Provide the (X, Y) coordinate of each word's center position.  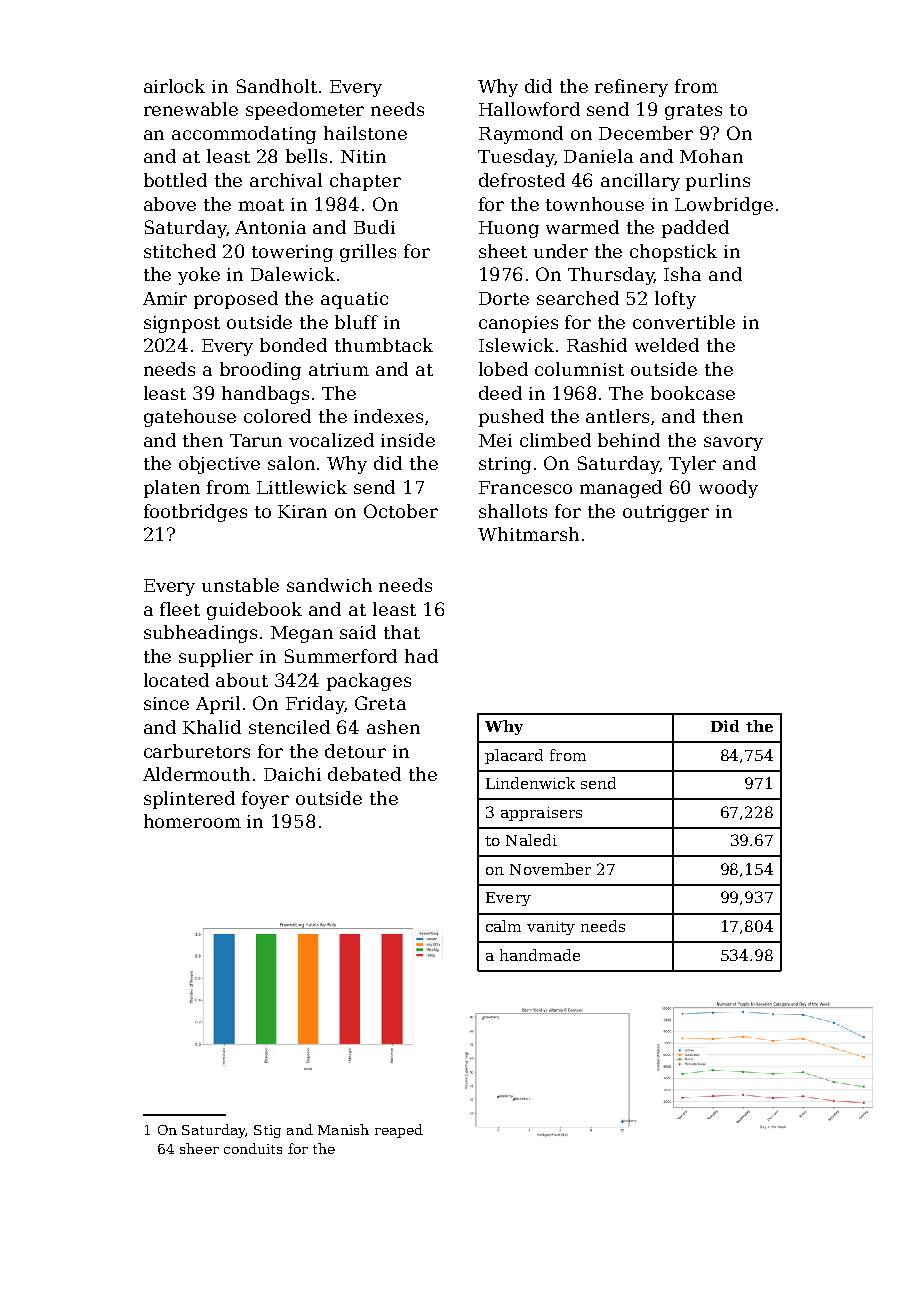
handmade (540, 955)
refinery (631, 88)
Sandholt (277, 86)
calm (503, 926)
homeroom (192, 821)
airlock (174, 86)
